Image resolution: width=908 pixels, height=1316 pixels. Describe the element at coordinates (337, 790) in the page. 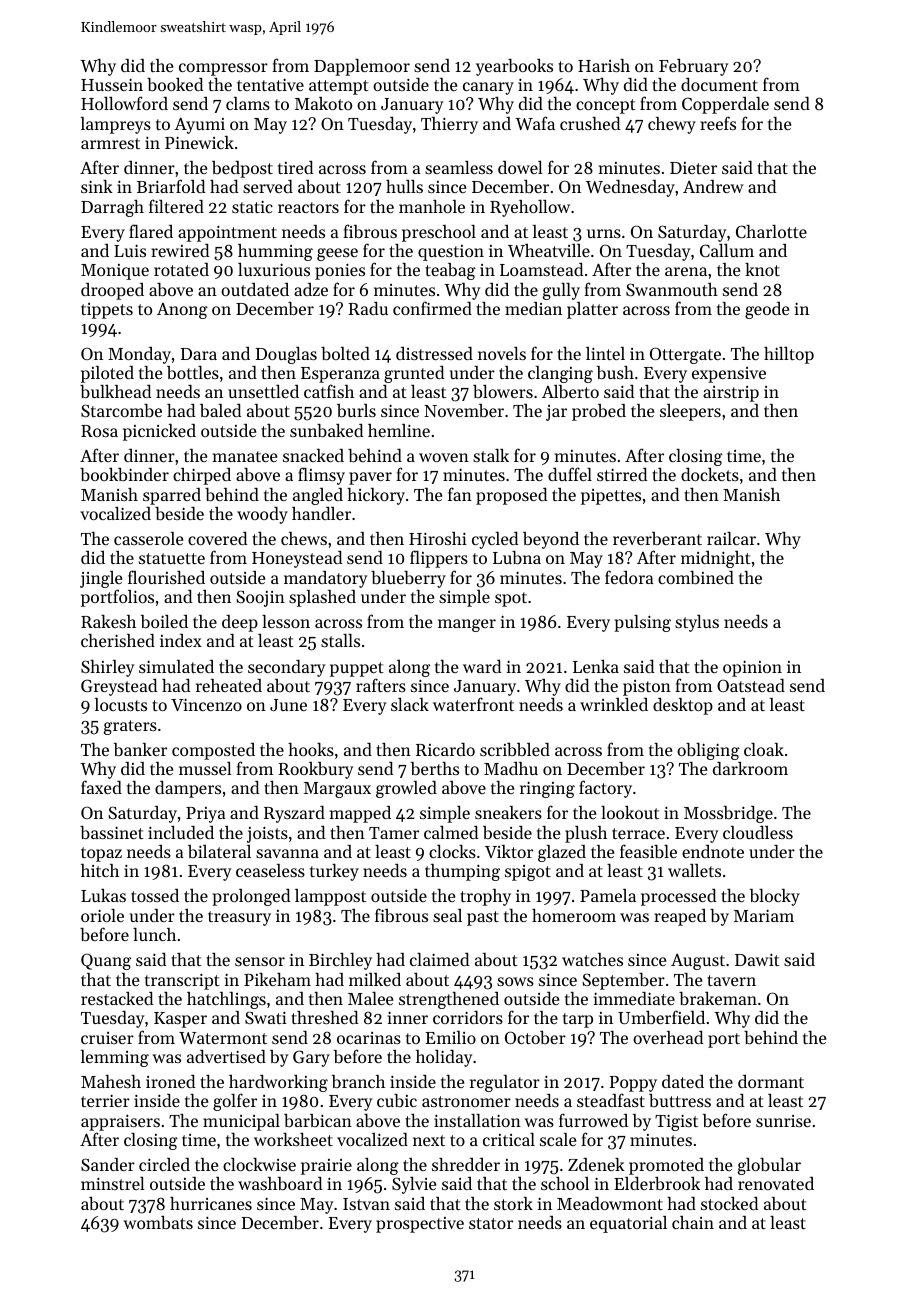

I see `Margaux` at that location.
